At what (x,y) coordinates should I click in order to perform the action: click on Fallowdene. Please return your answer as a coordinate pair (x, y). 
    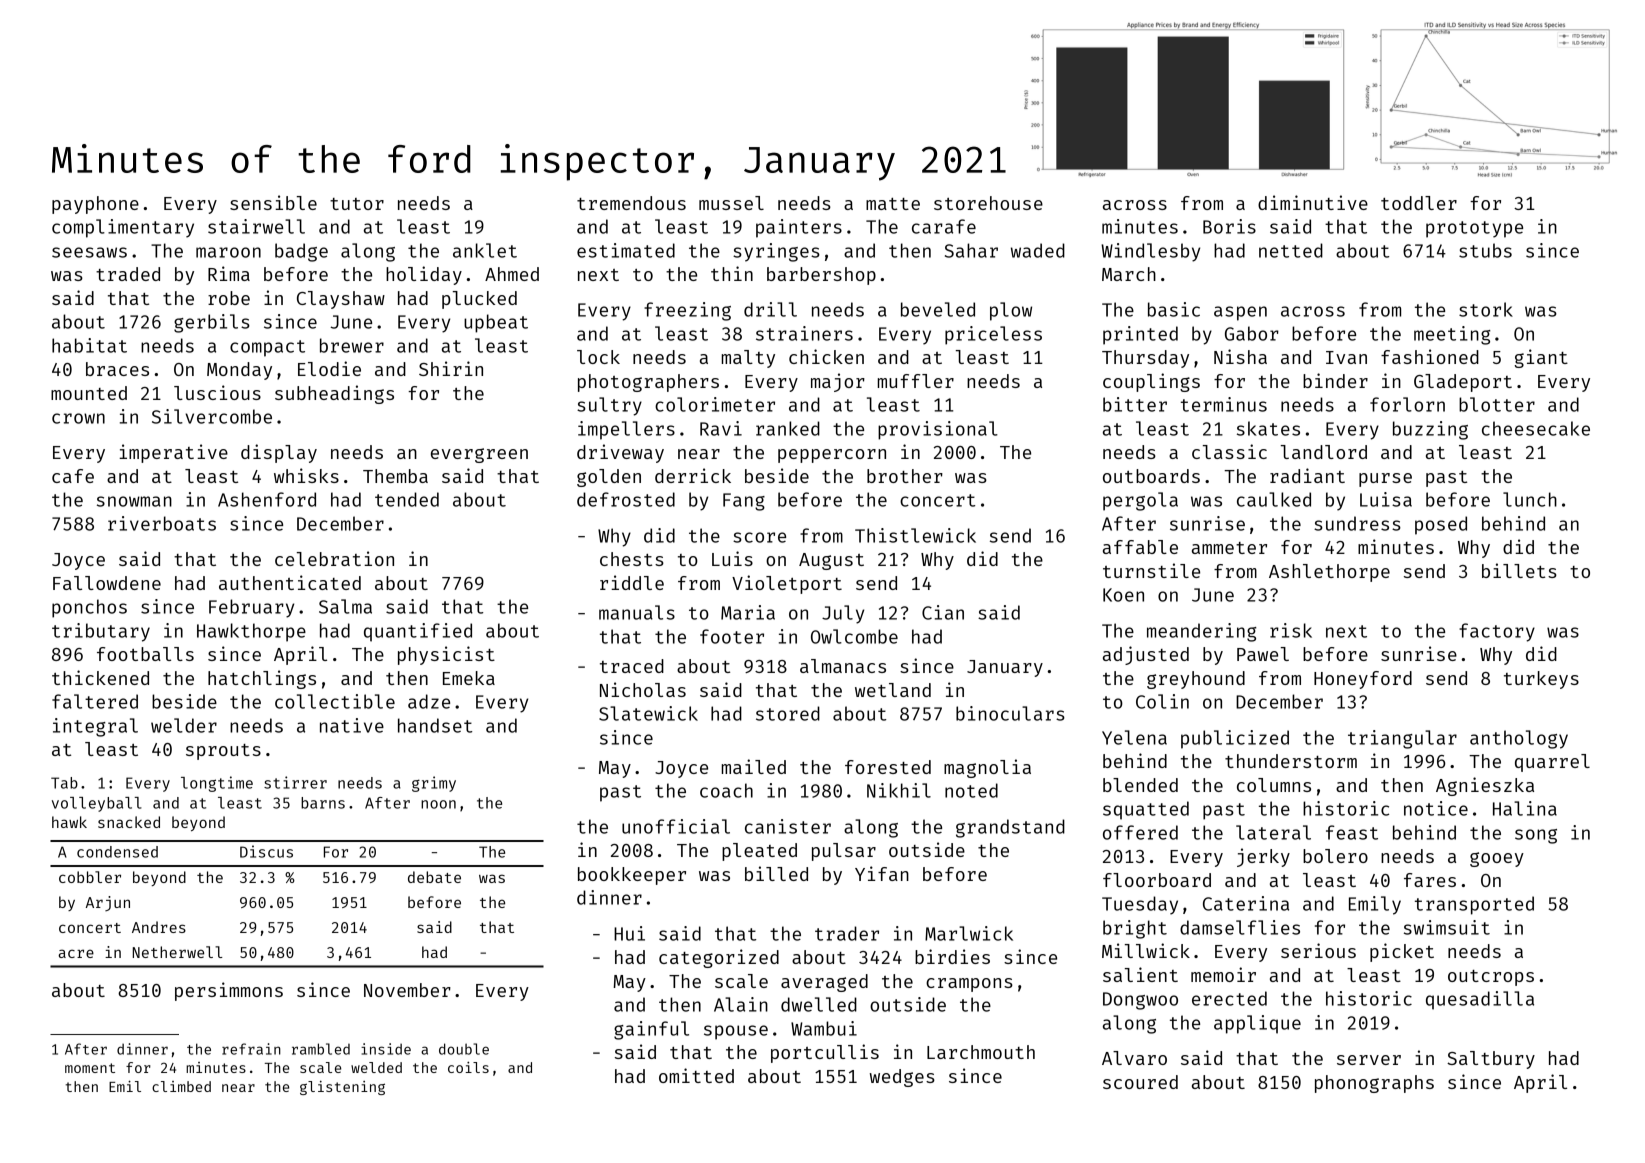
    Looking at the image, I should click on (107, 583).
